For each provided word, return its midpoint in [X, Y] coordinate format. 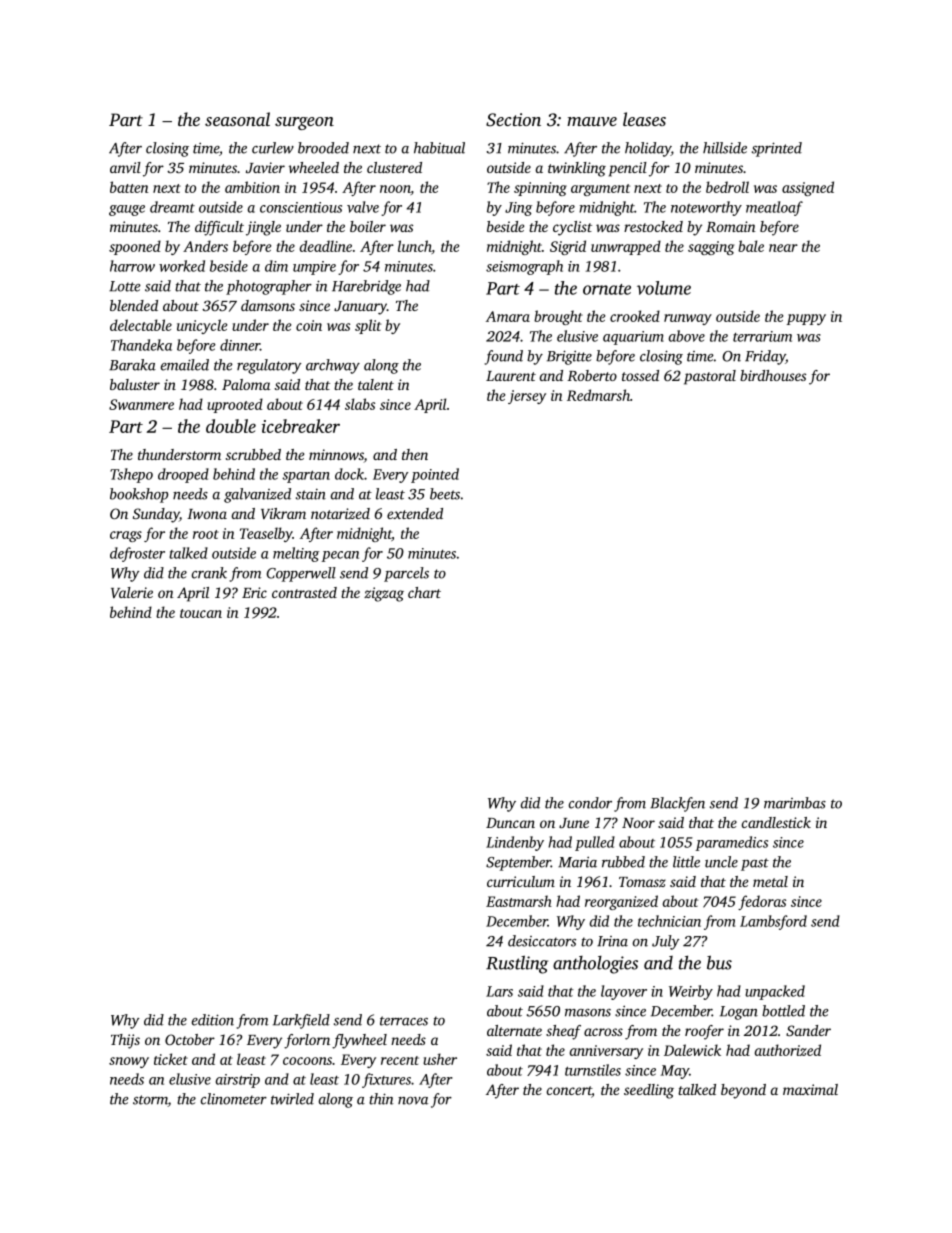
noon [395, 189]
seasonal [237, 119]
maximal [810, 1089]
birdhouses [773, 375]
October [190, 1039]
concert [569, 1092]
